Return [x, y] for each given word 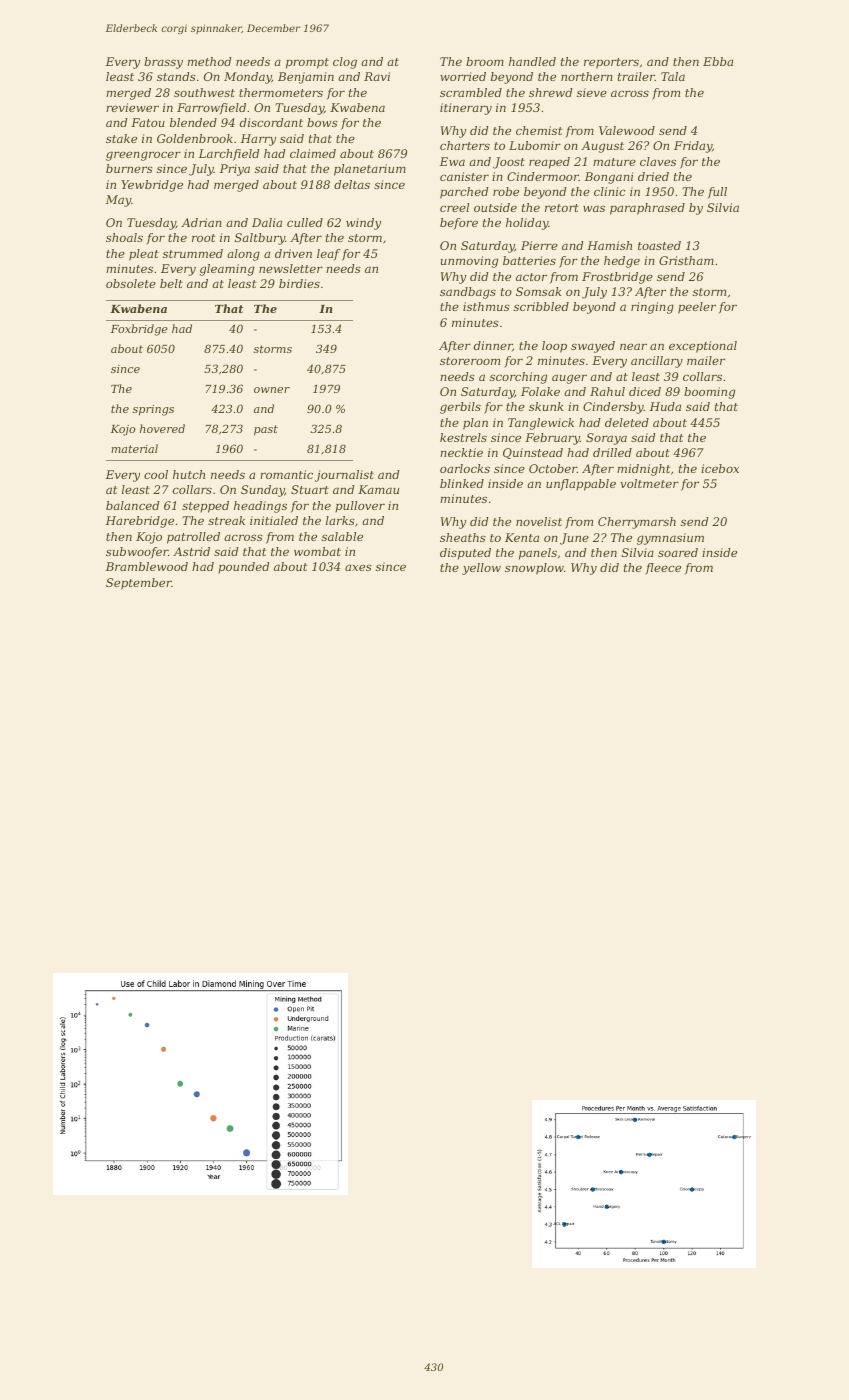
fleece [663, 569]
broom [485, 61]
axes [358, 567]
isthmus [486, 306]
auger [569, 379]
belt [171, 283]
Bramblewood [147, 566]
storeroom [470, 361]
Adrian [201, 222]
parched [464, 193]
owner [272, 390]
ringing [652, 308]
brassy [163, 63]
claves [658, 161]
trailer [636, 76]
